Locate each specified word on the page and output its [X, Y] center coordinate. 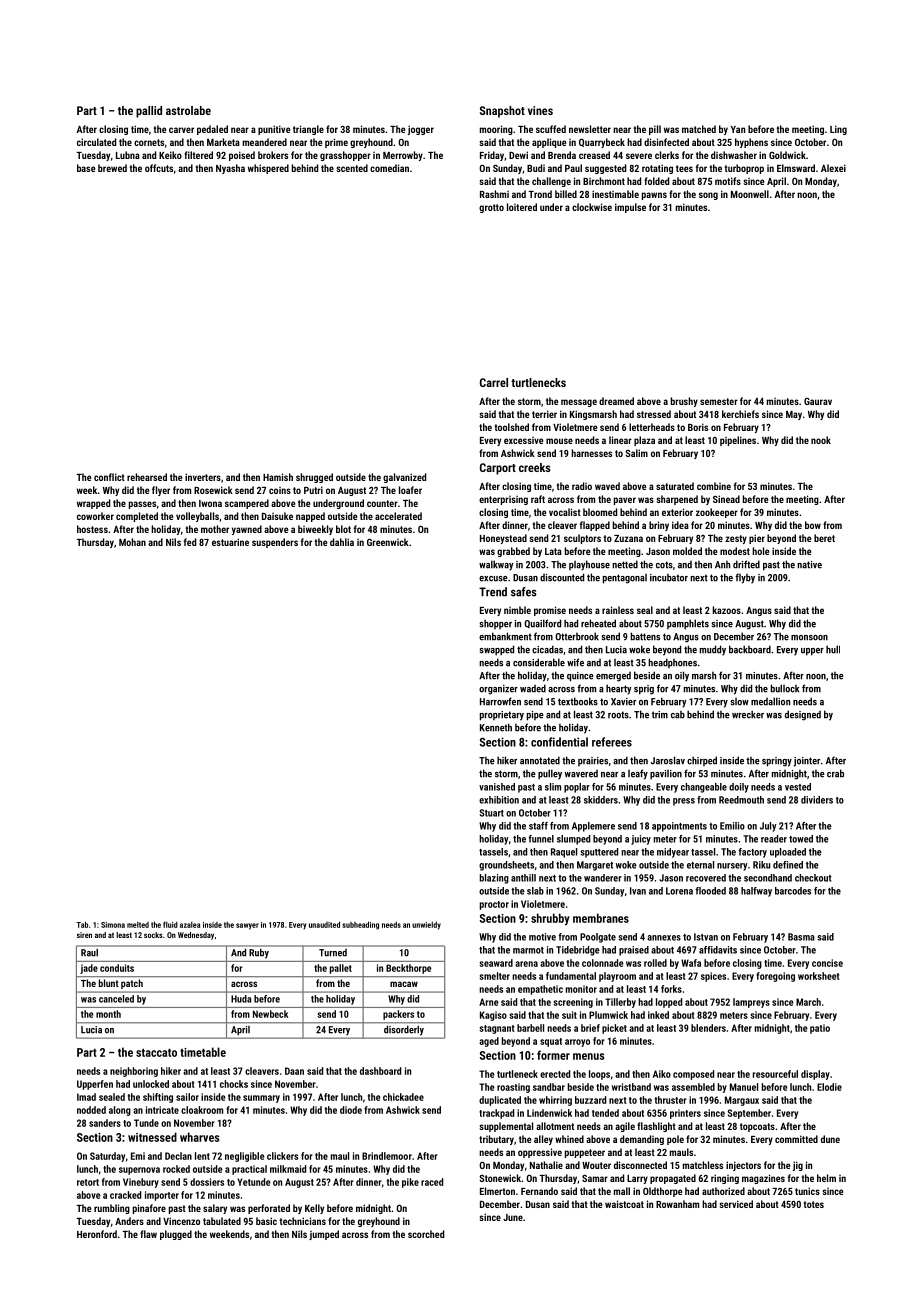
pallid [149, 112]
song [708, 196]
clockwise [592, 207]
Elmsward [796, 168]
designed [803, 715]
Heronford [97, 1234]
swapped [496, 650]
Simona [113, 925]
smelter [494, 976]
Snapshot [502, 112]
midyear [673, 853]
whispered [268, 169]
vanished [497, 787]
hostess [92, 529]
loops [599, 1075]
